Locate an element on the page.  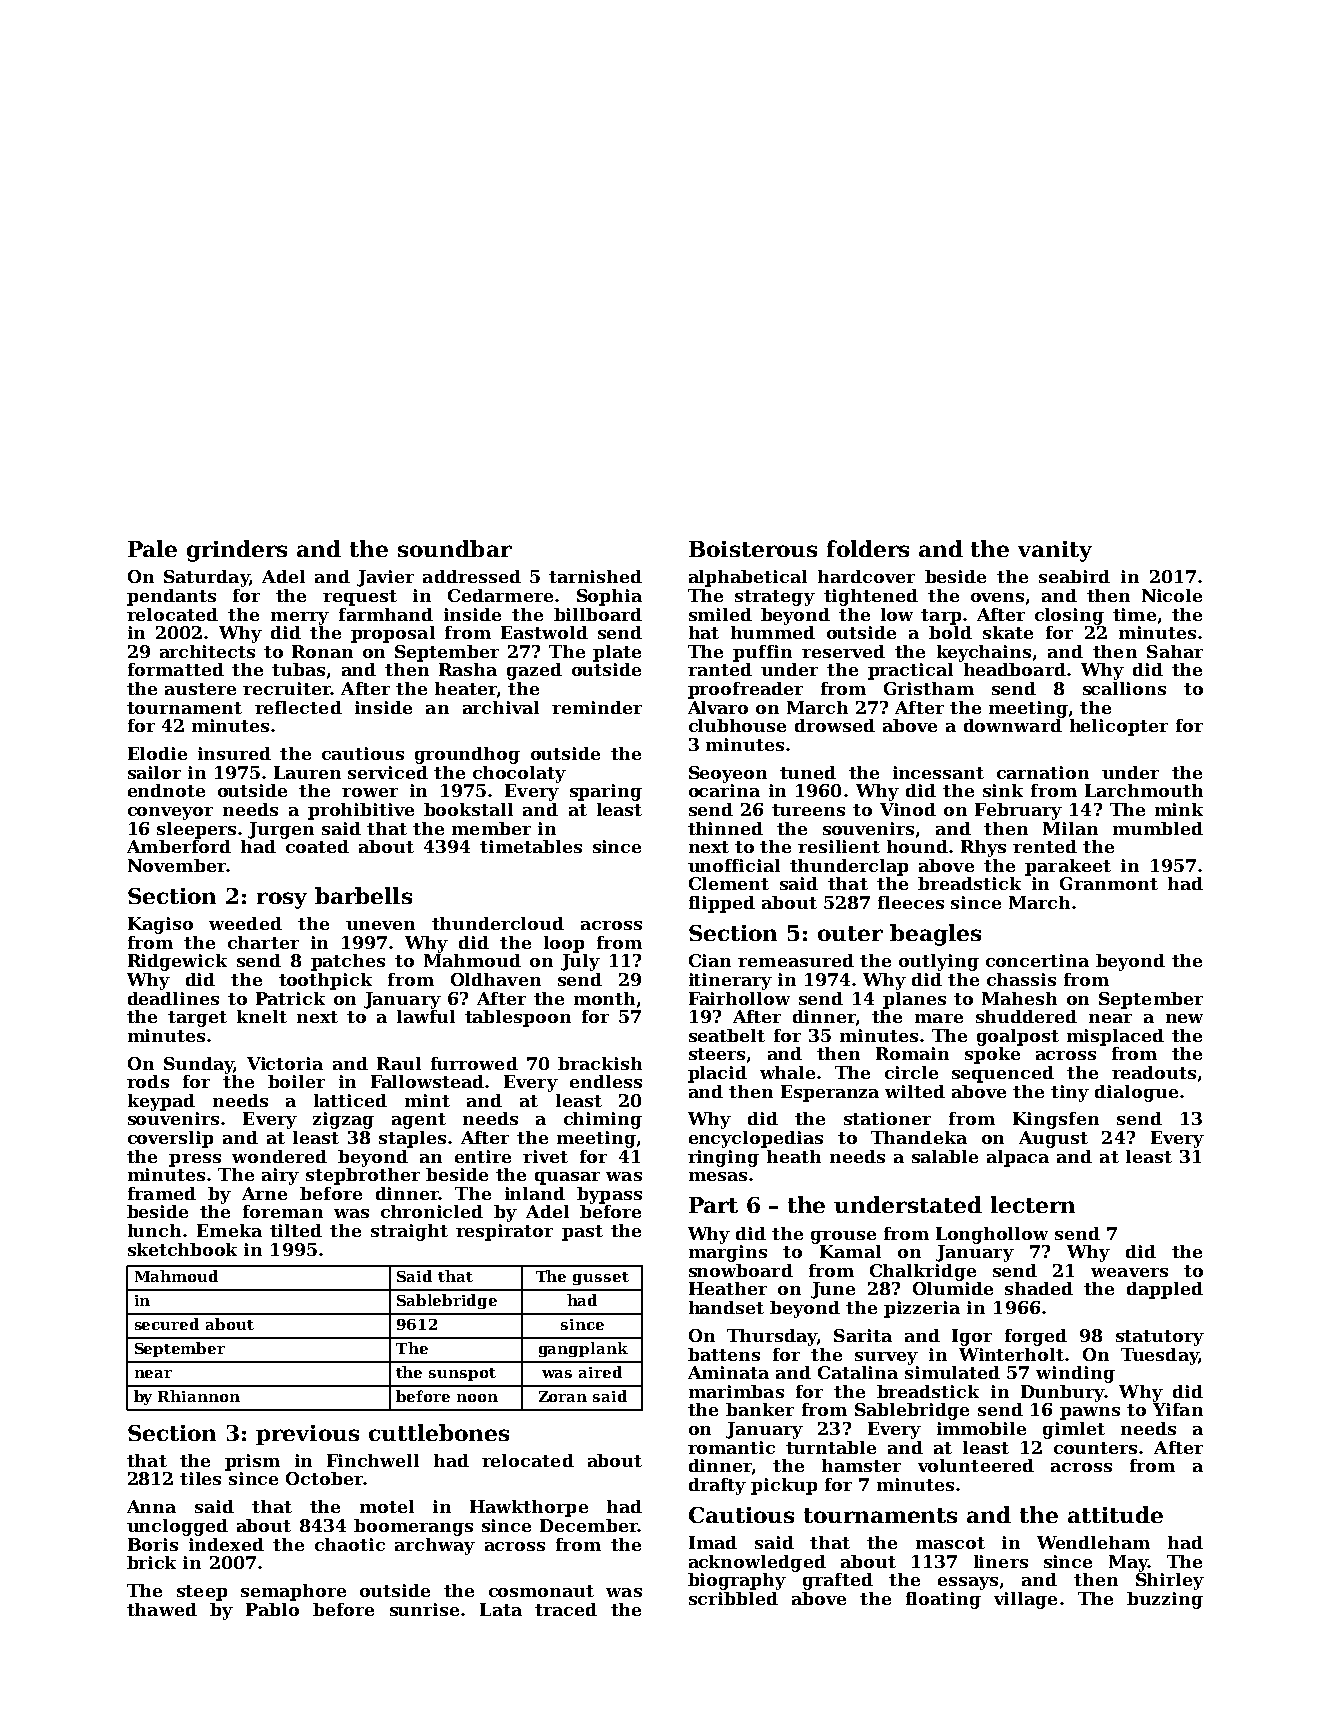
drafty is located at coordinates (717, 1486).
